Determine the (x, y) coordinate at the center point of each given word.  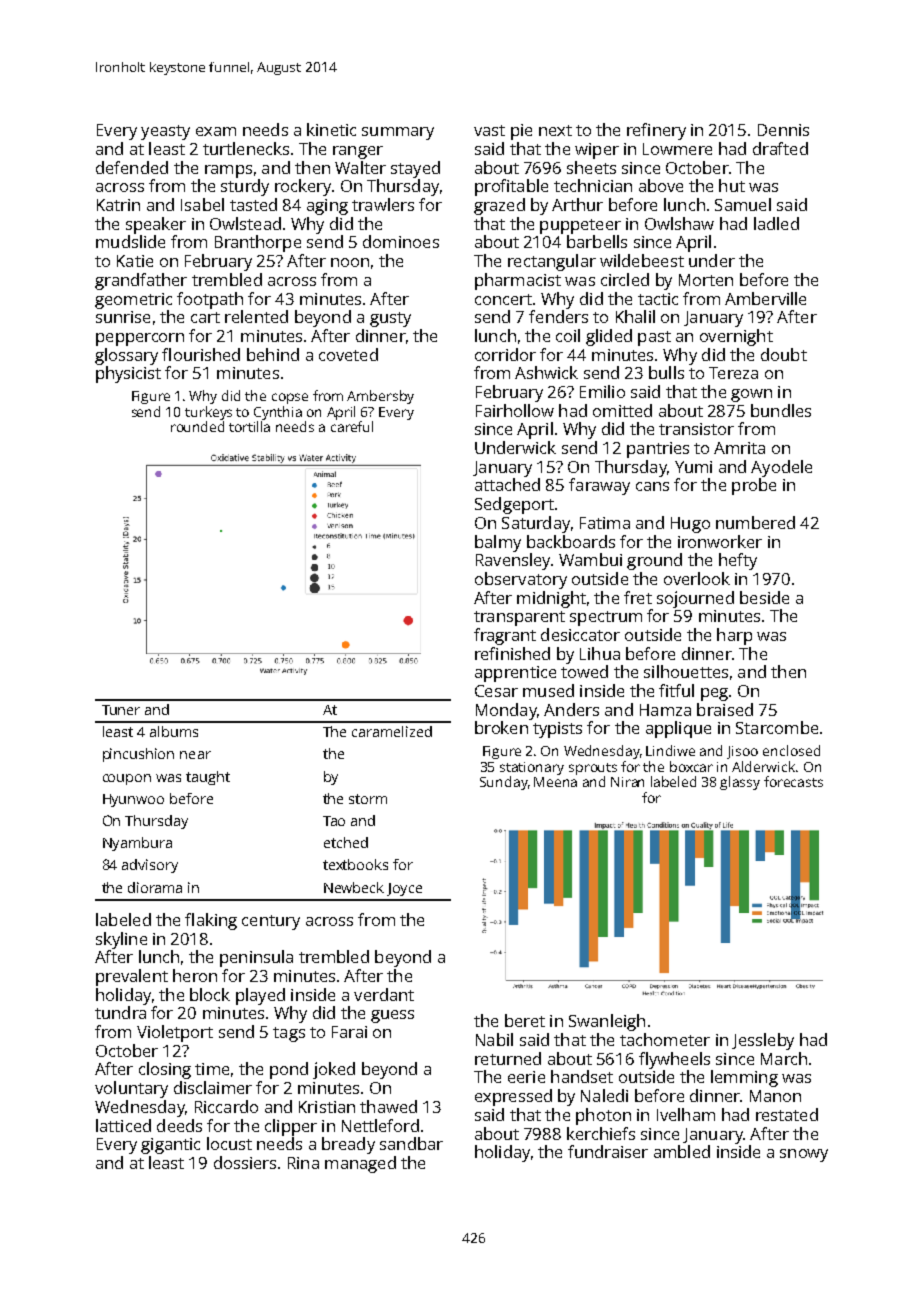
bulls (666, 372)
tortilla (249, 426)
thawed (388, 1106)
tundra (120, 1012)
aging (327, 207)
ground (654, 561)
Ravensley (513, 561)
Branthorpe (258, 243)
